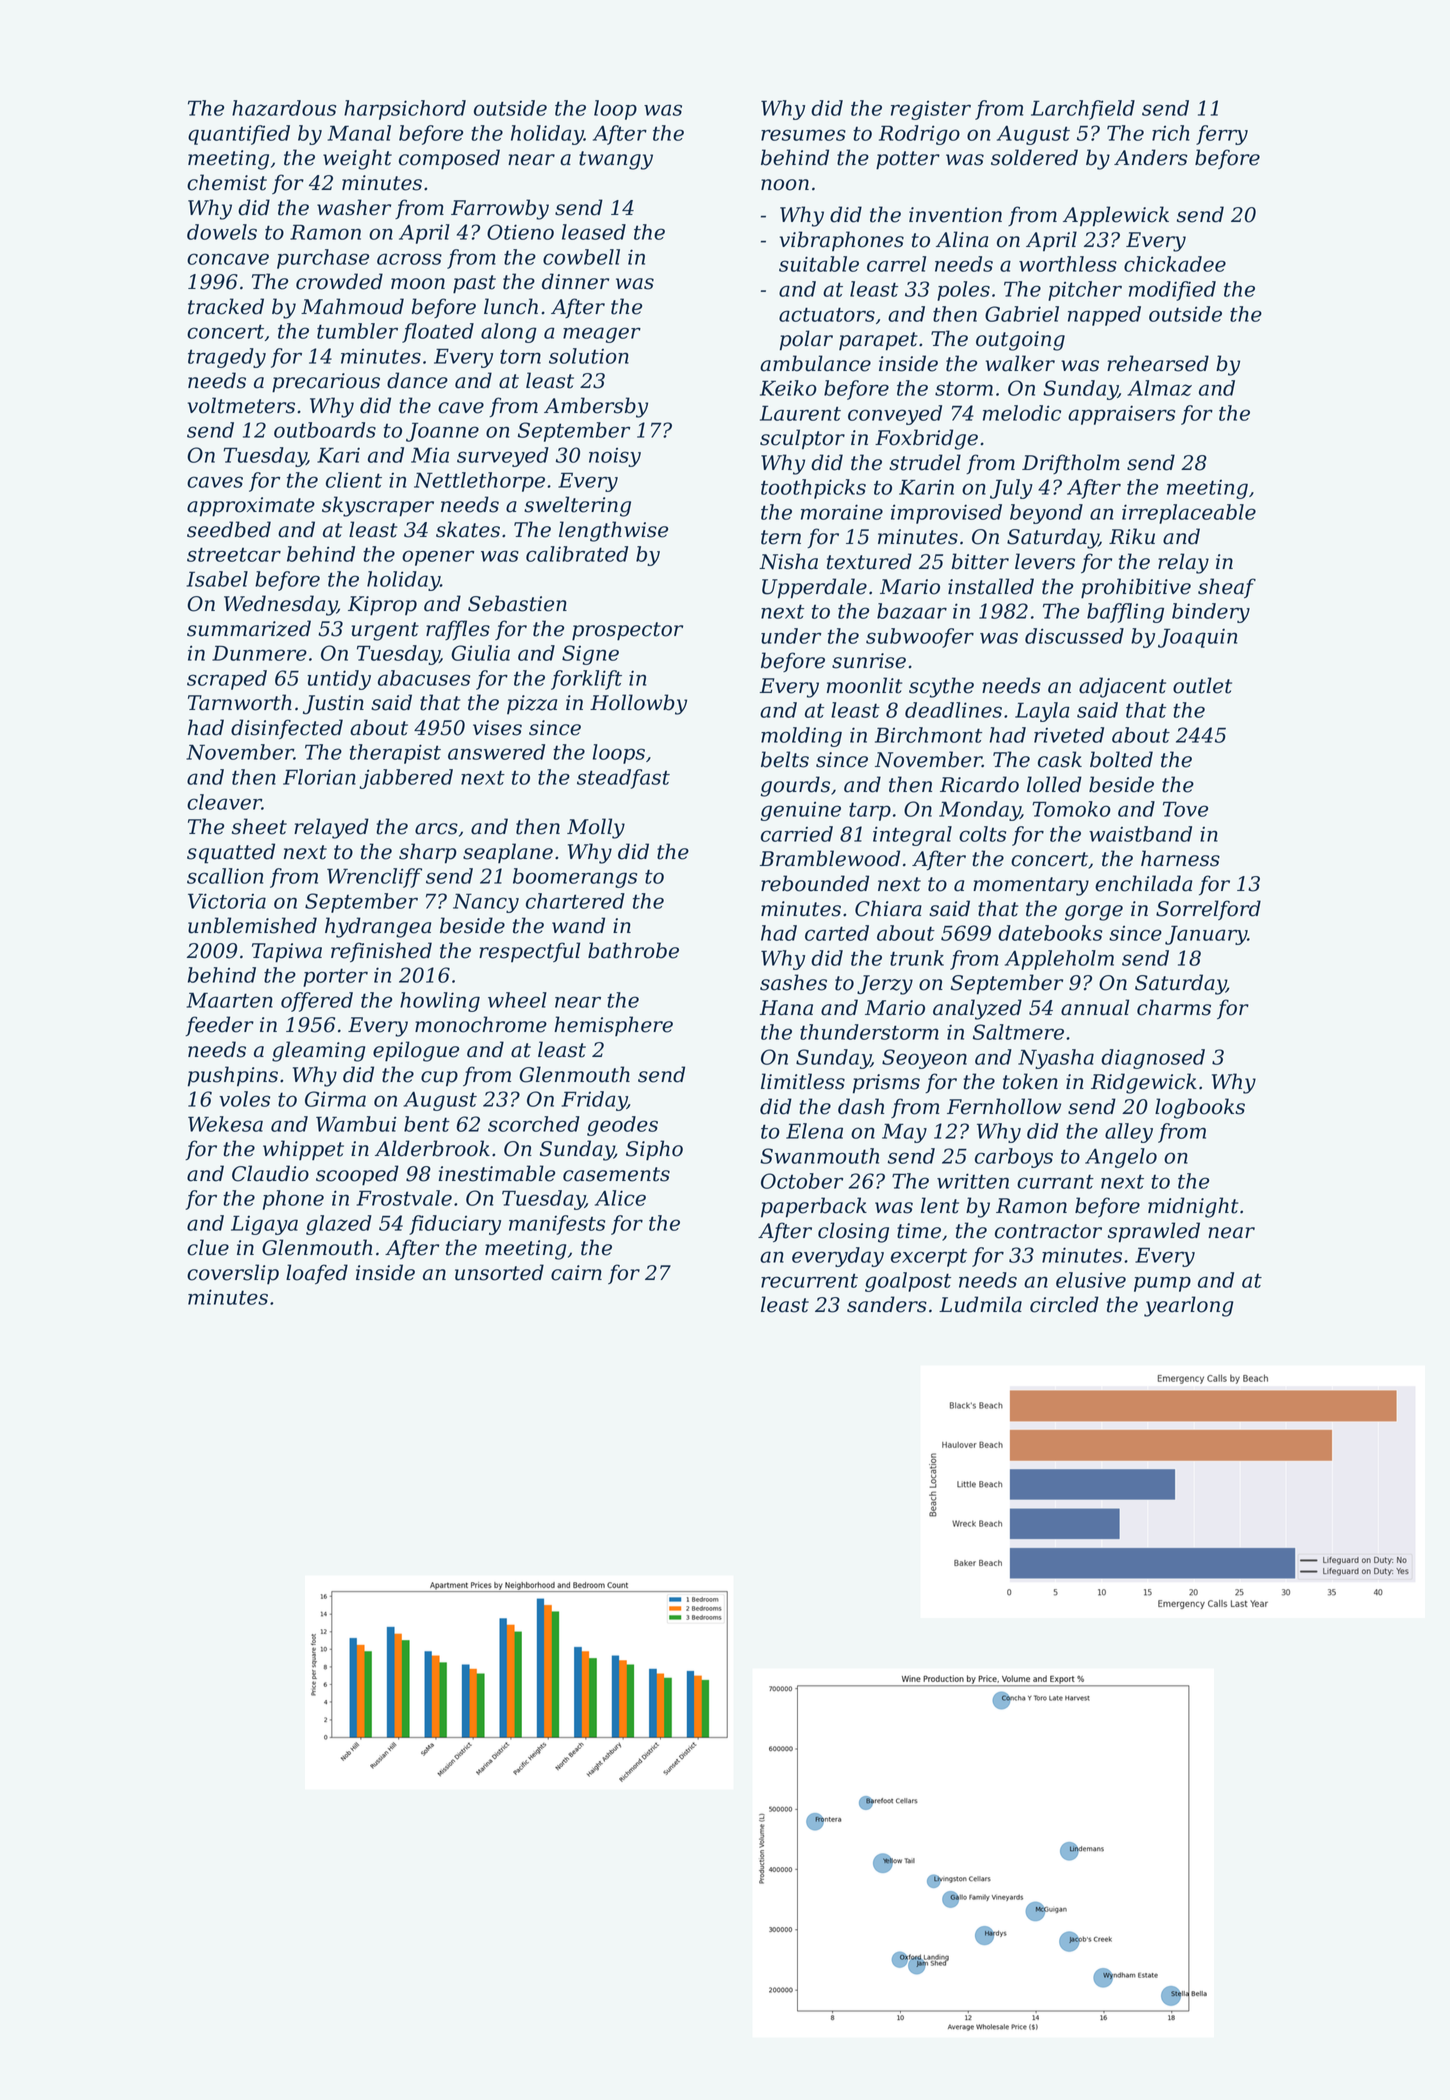 The image size is (1450, 2100). Describe the element at coordinates (1222, 135) in the document. I see `ferry` at that location.
